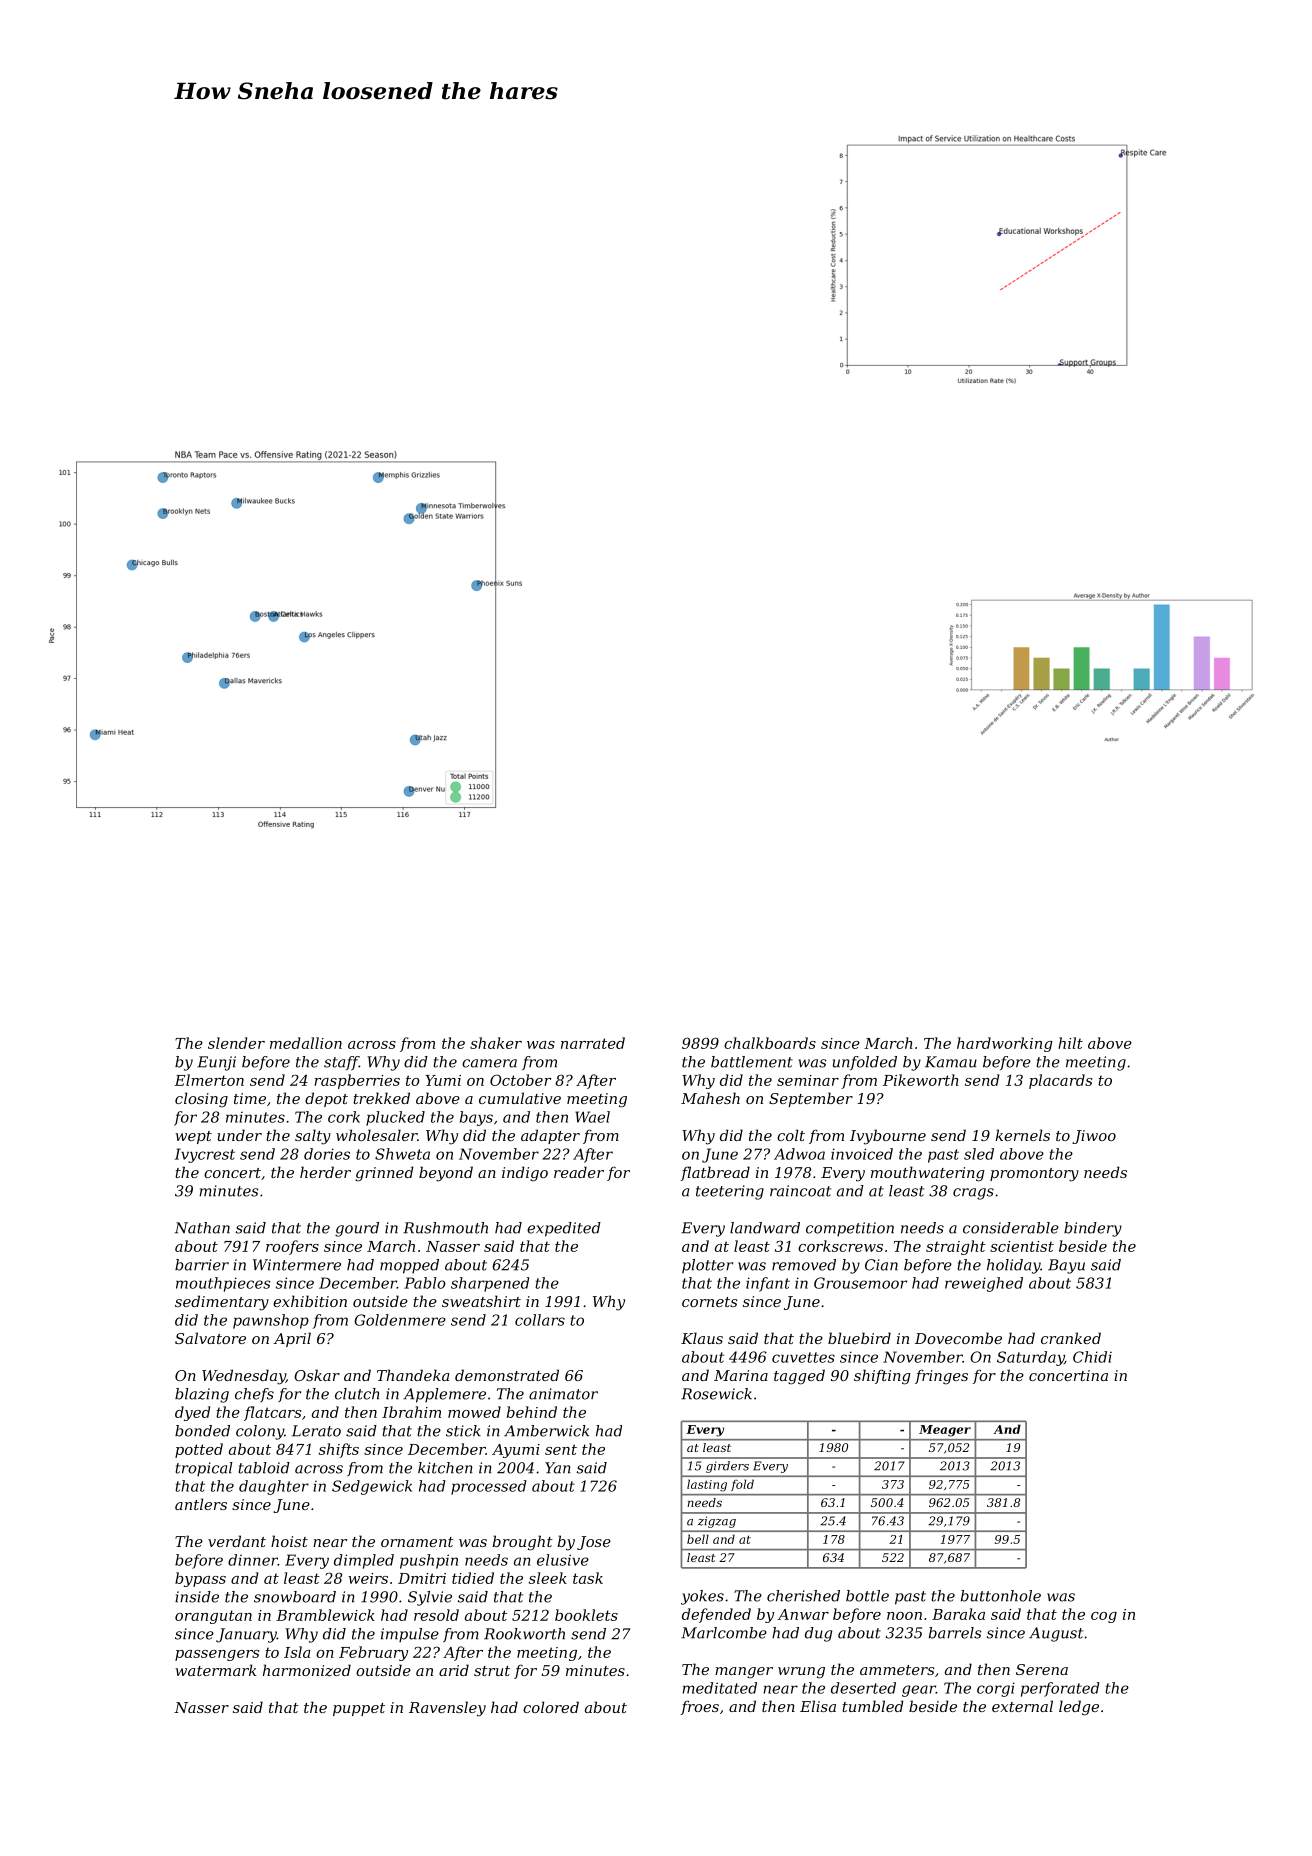 This image has width=1312, height=1856. I want to click on Anwar, so click(803, 1614).
